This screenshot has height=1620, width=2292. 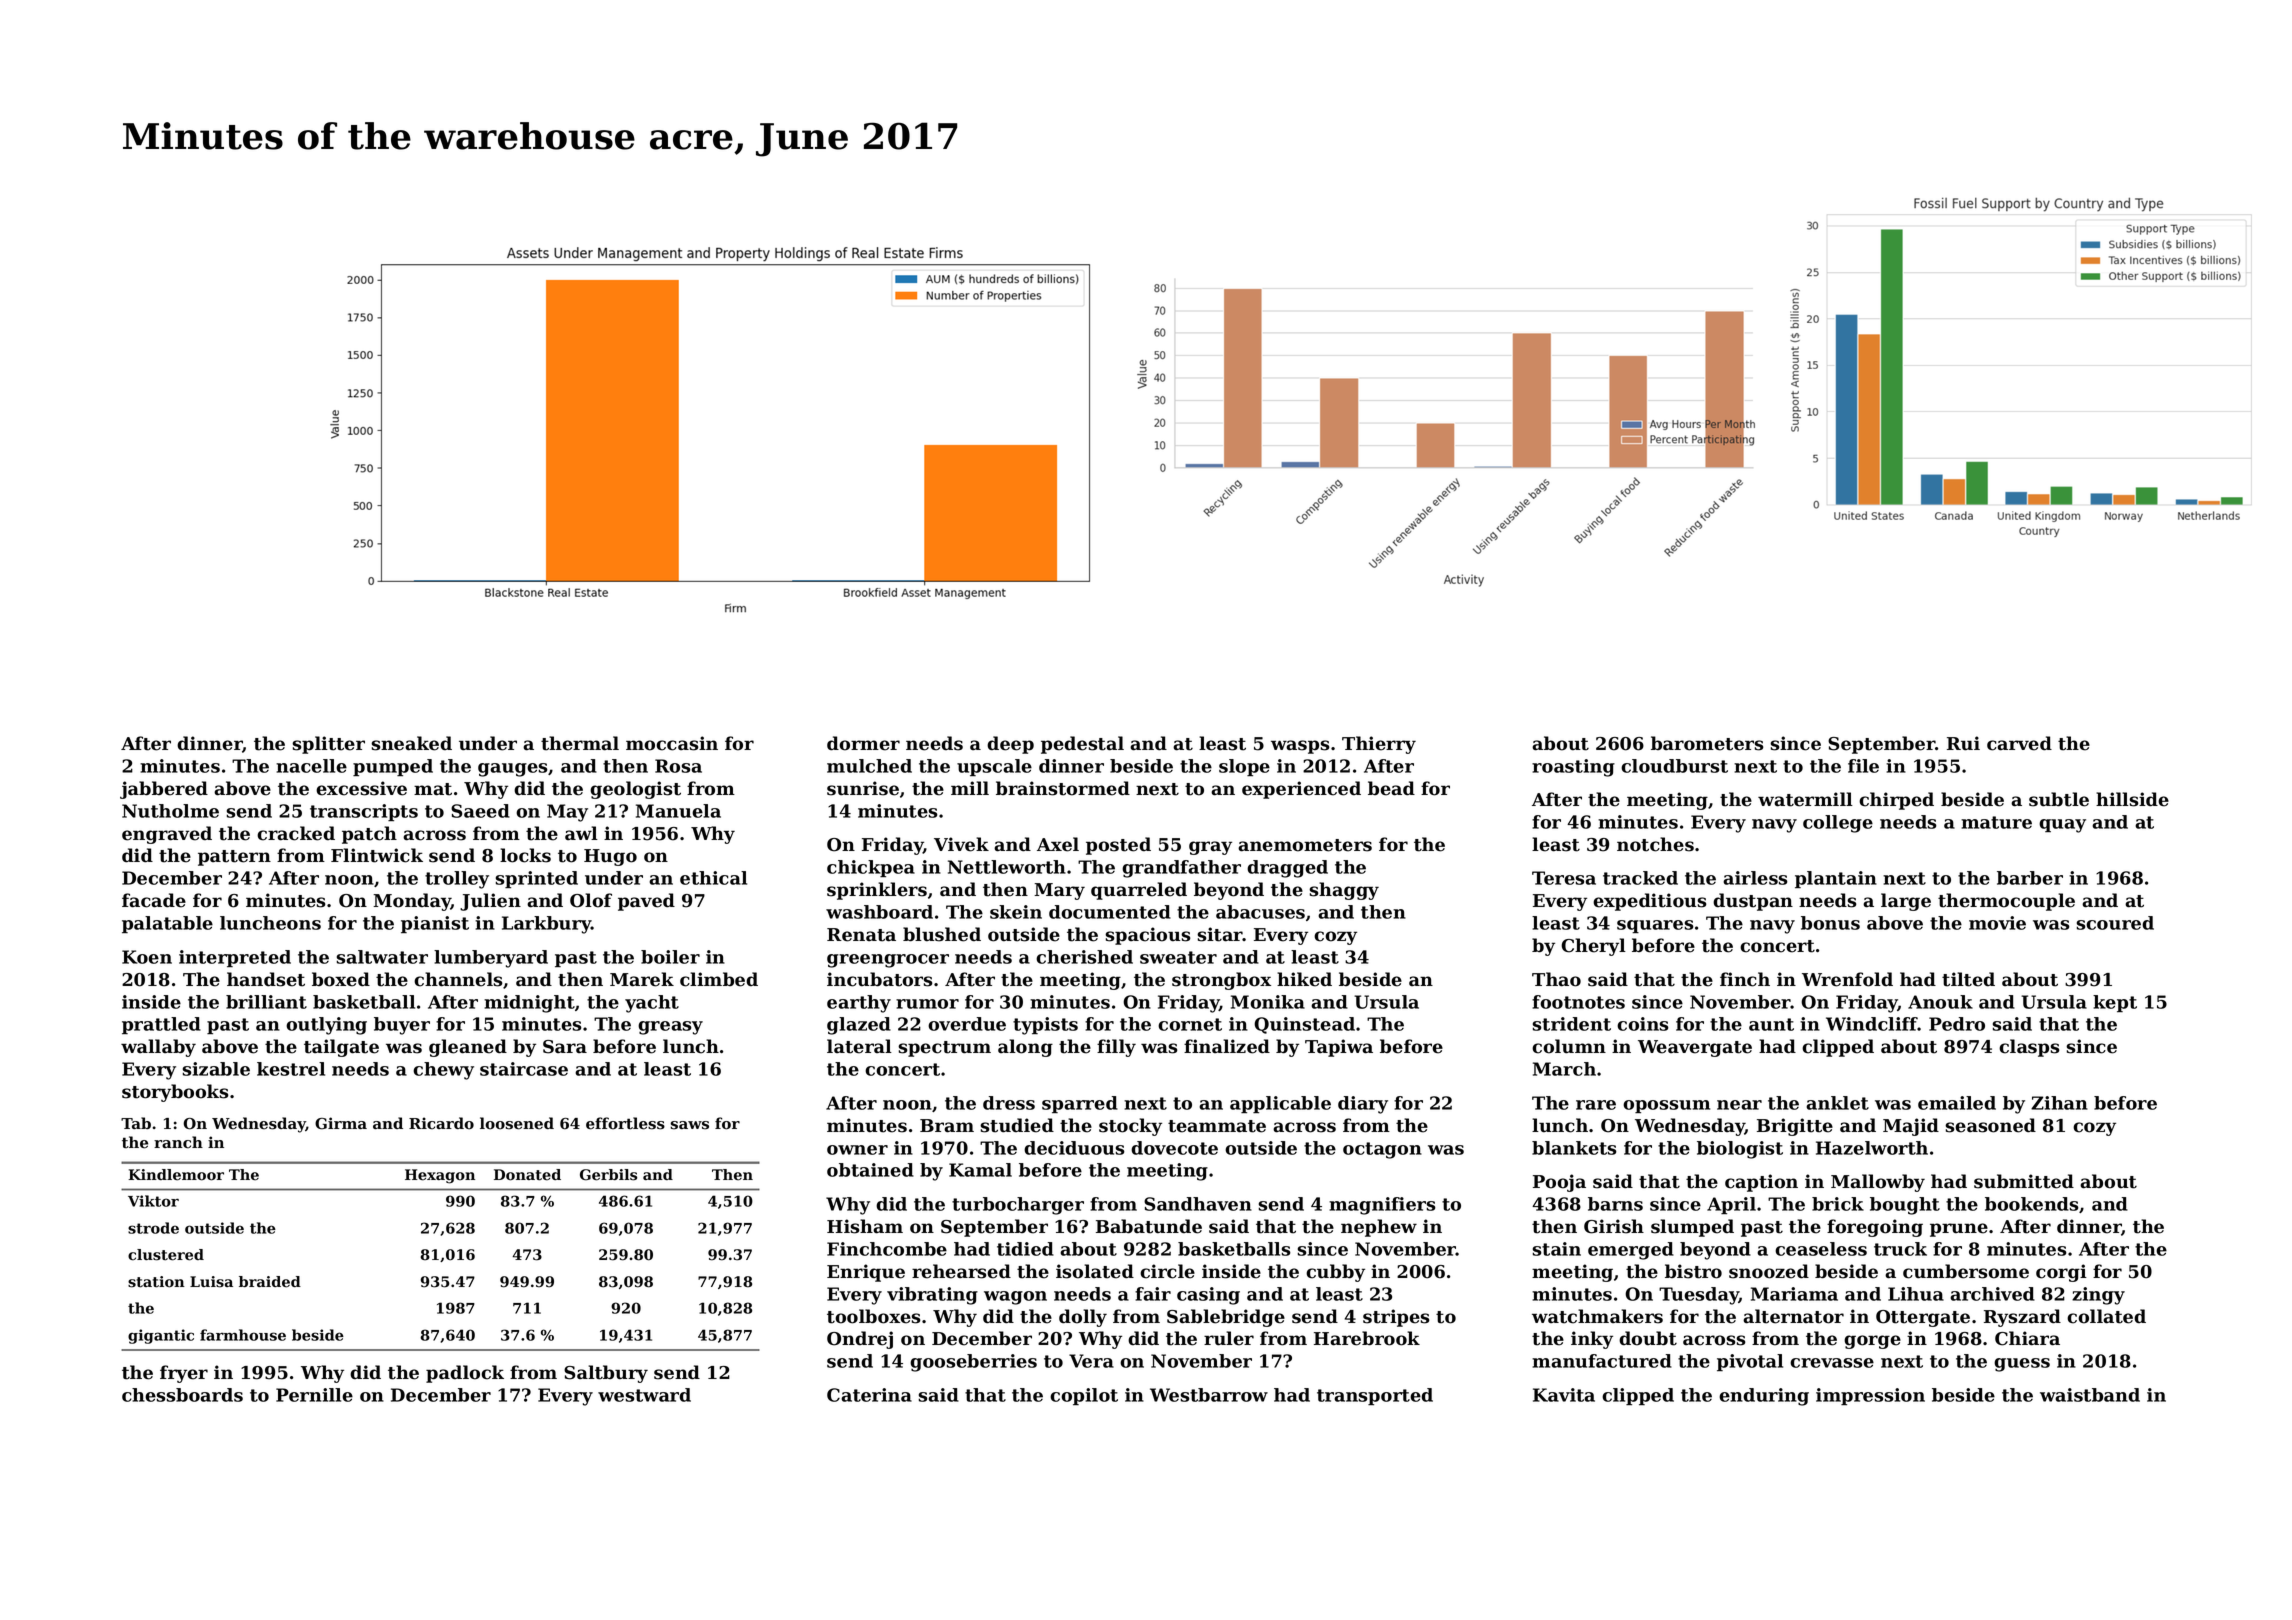 I want to click on pedestal, so click(x=1082, y=745).
